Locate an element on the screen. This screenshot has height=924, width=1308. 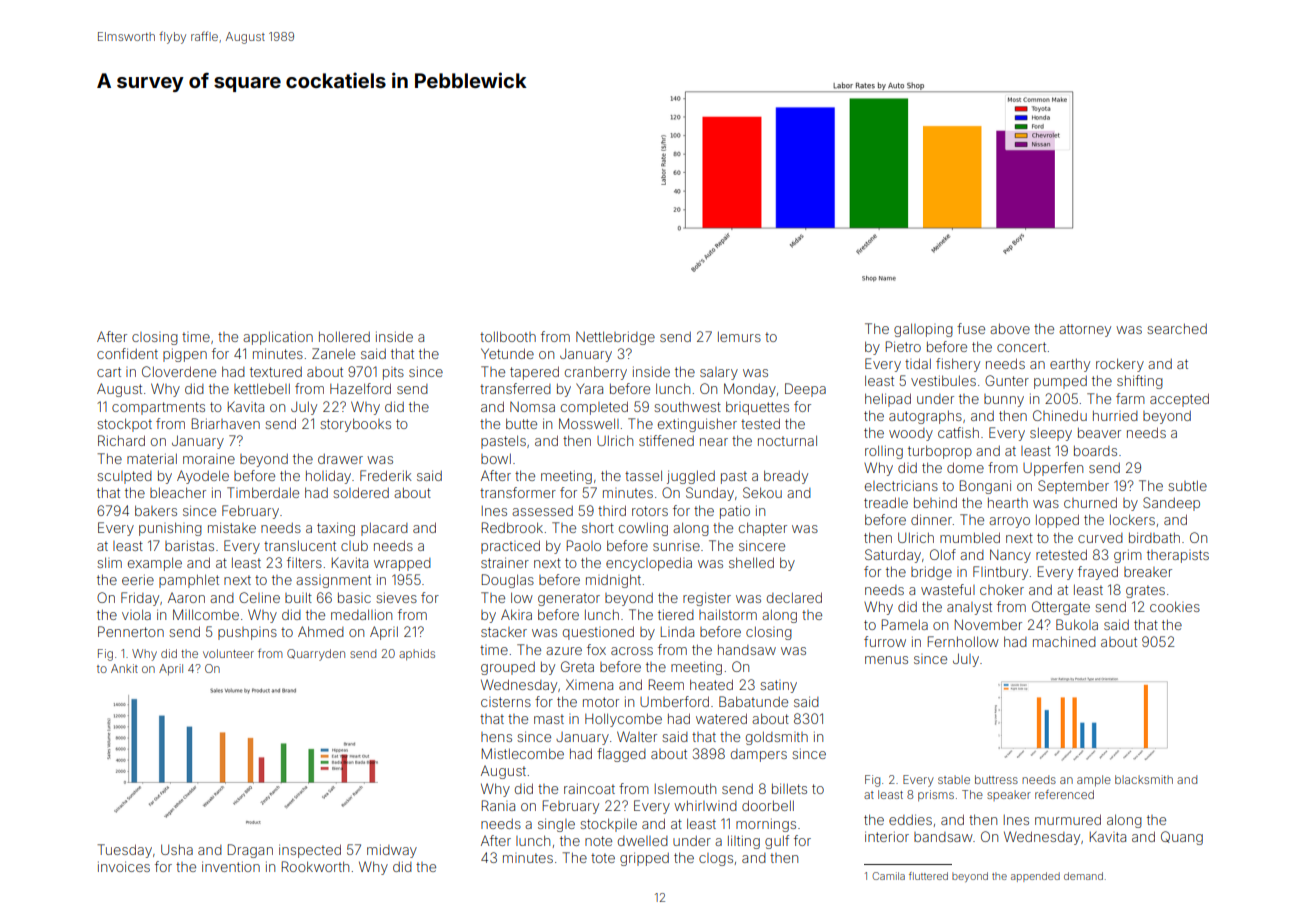
single is located at coordinates (556, 825).
